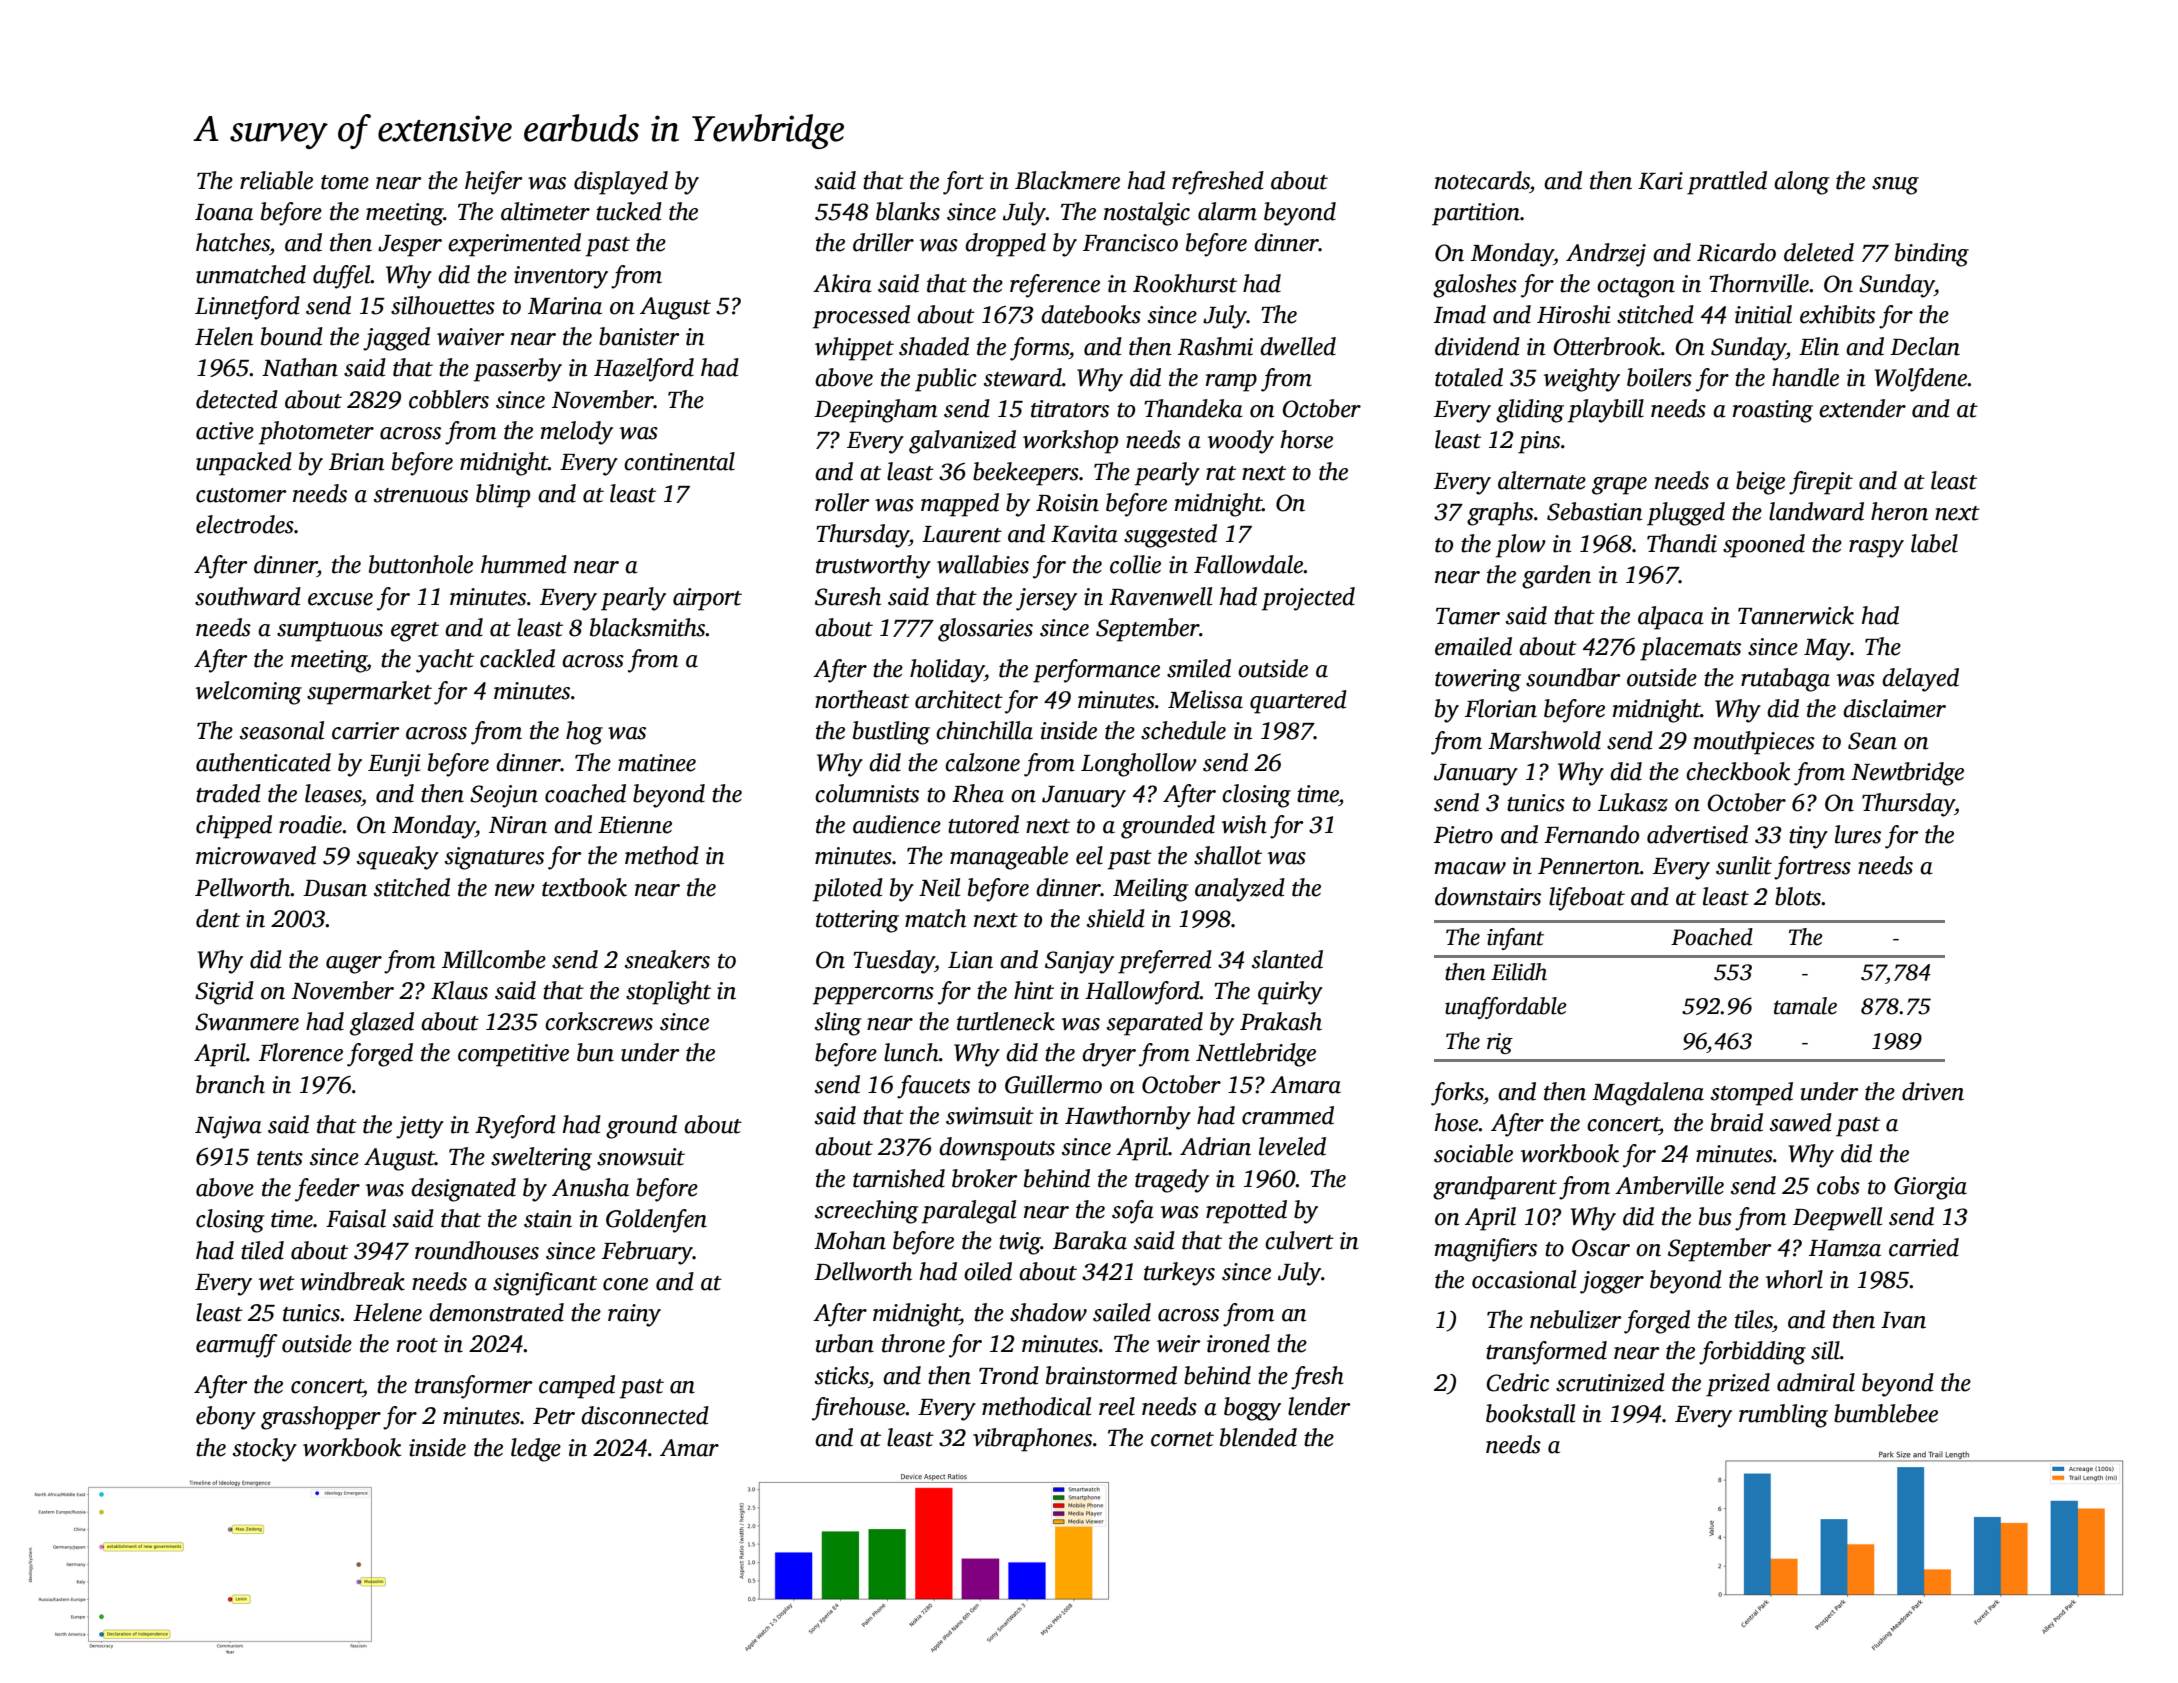 This image has width=2178, height=1683. I want to click on manageable, so click(1009, 858).
